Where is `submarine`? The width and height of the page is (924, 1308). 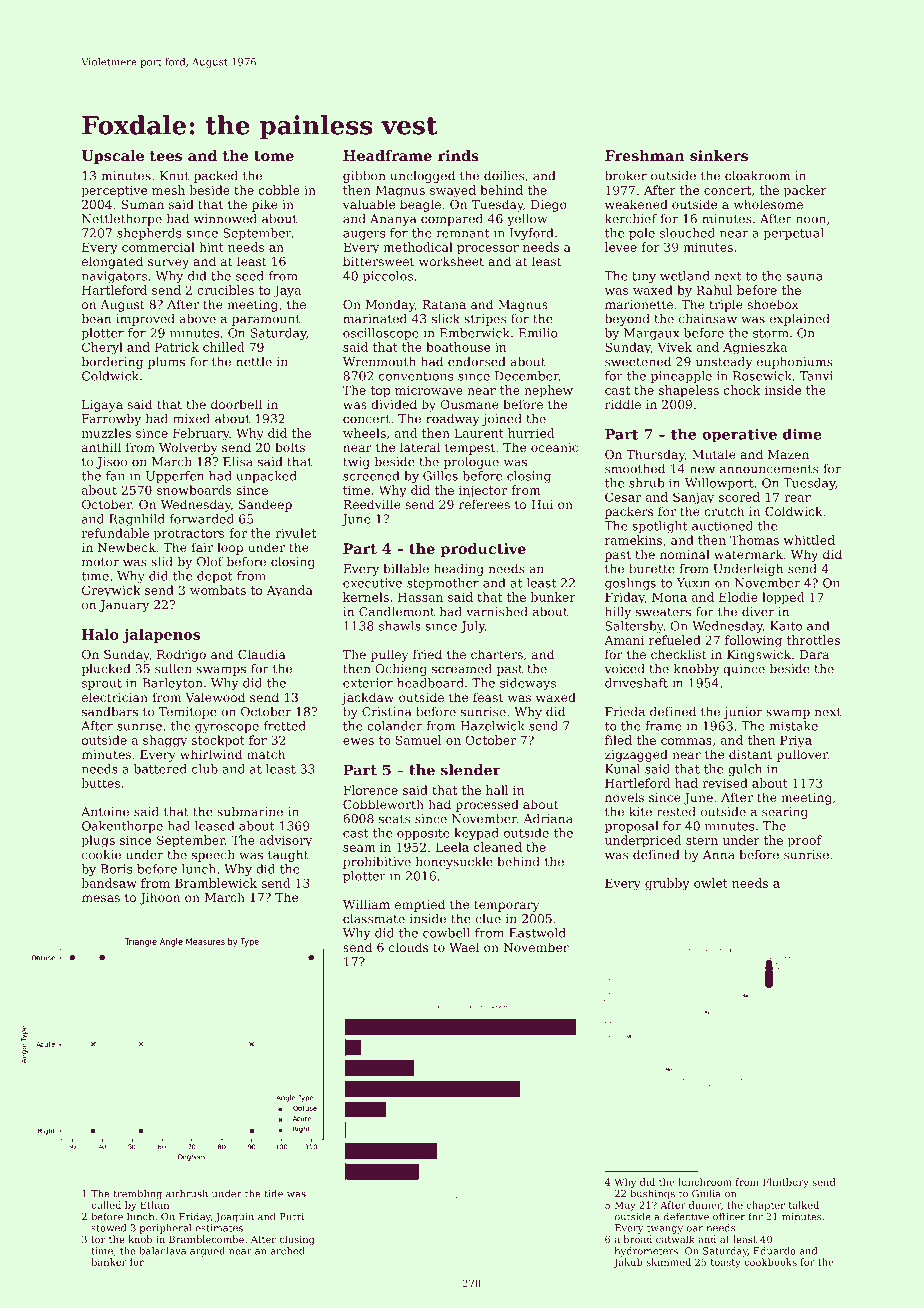
submarine is located at coordinates (250, 812).
